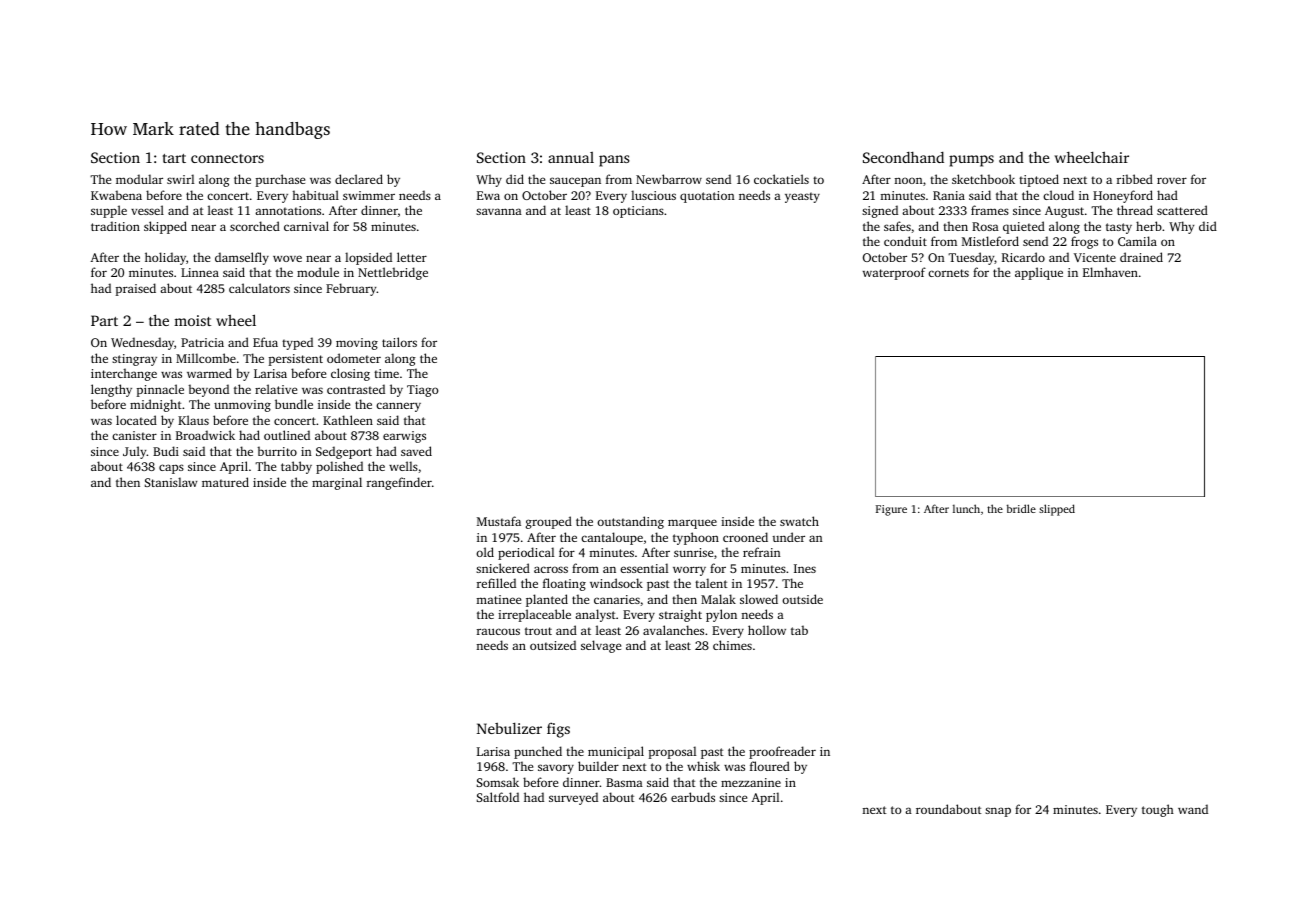  Describe the element at coordinates (393, 273) in the page. I see `Nettlebridge` at that location.
